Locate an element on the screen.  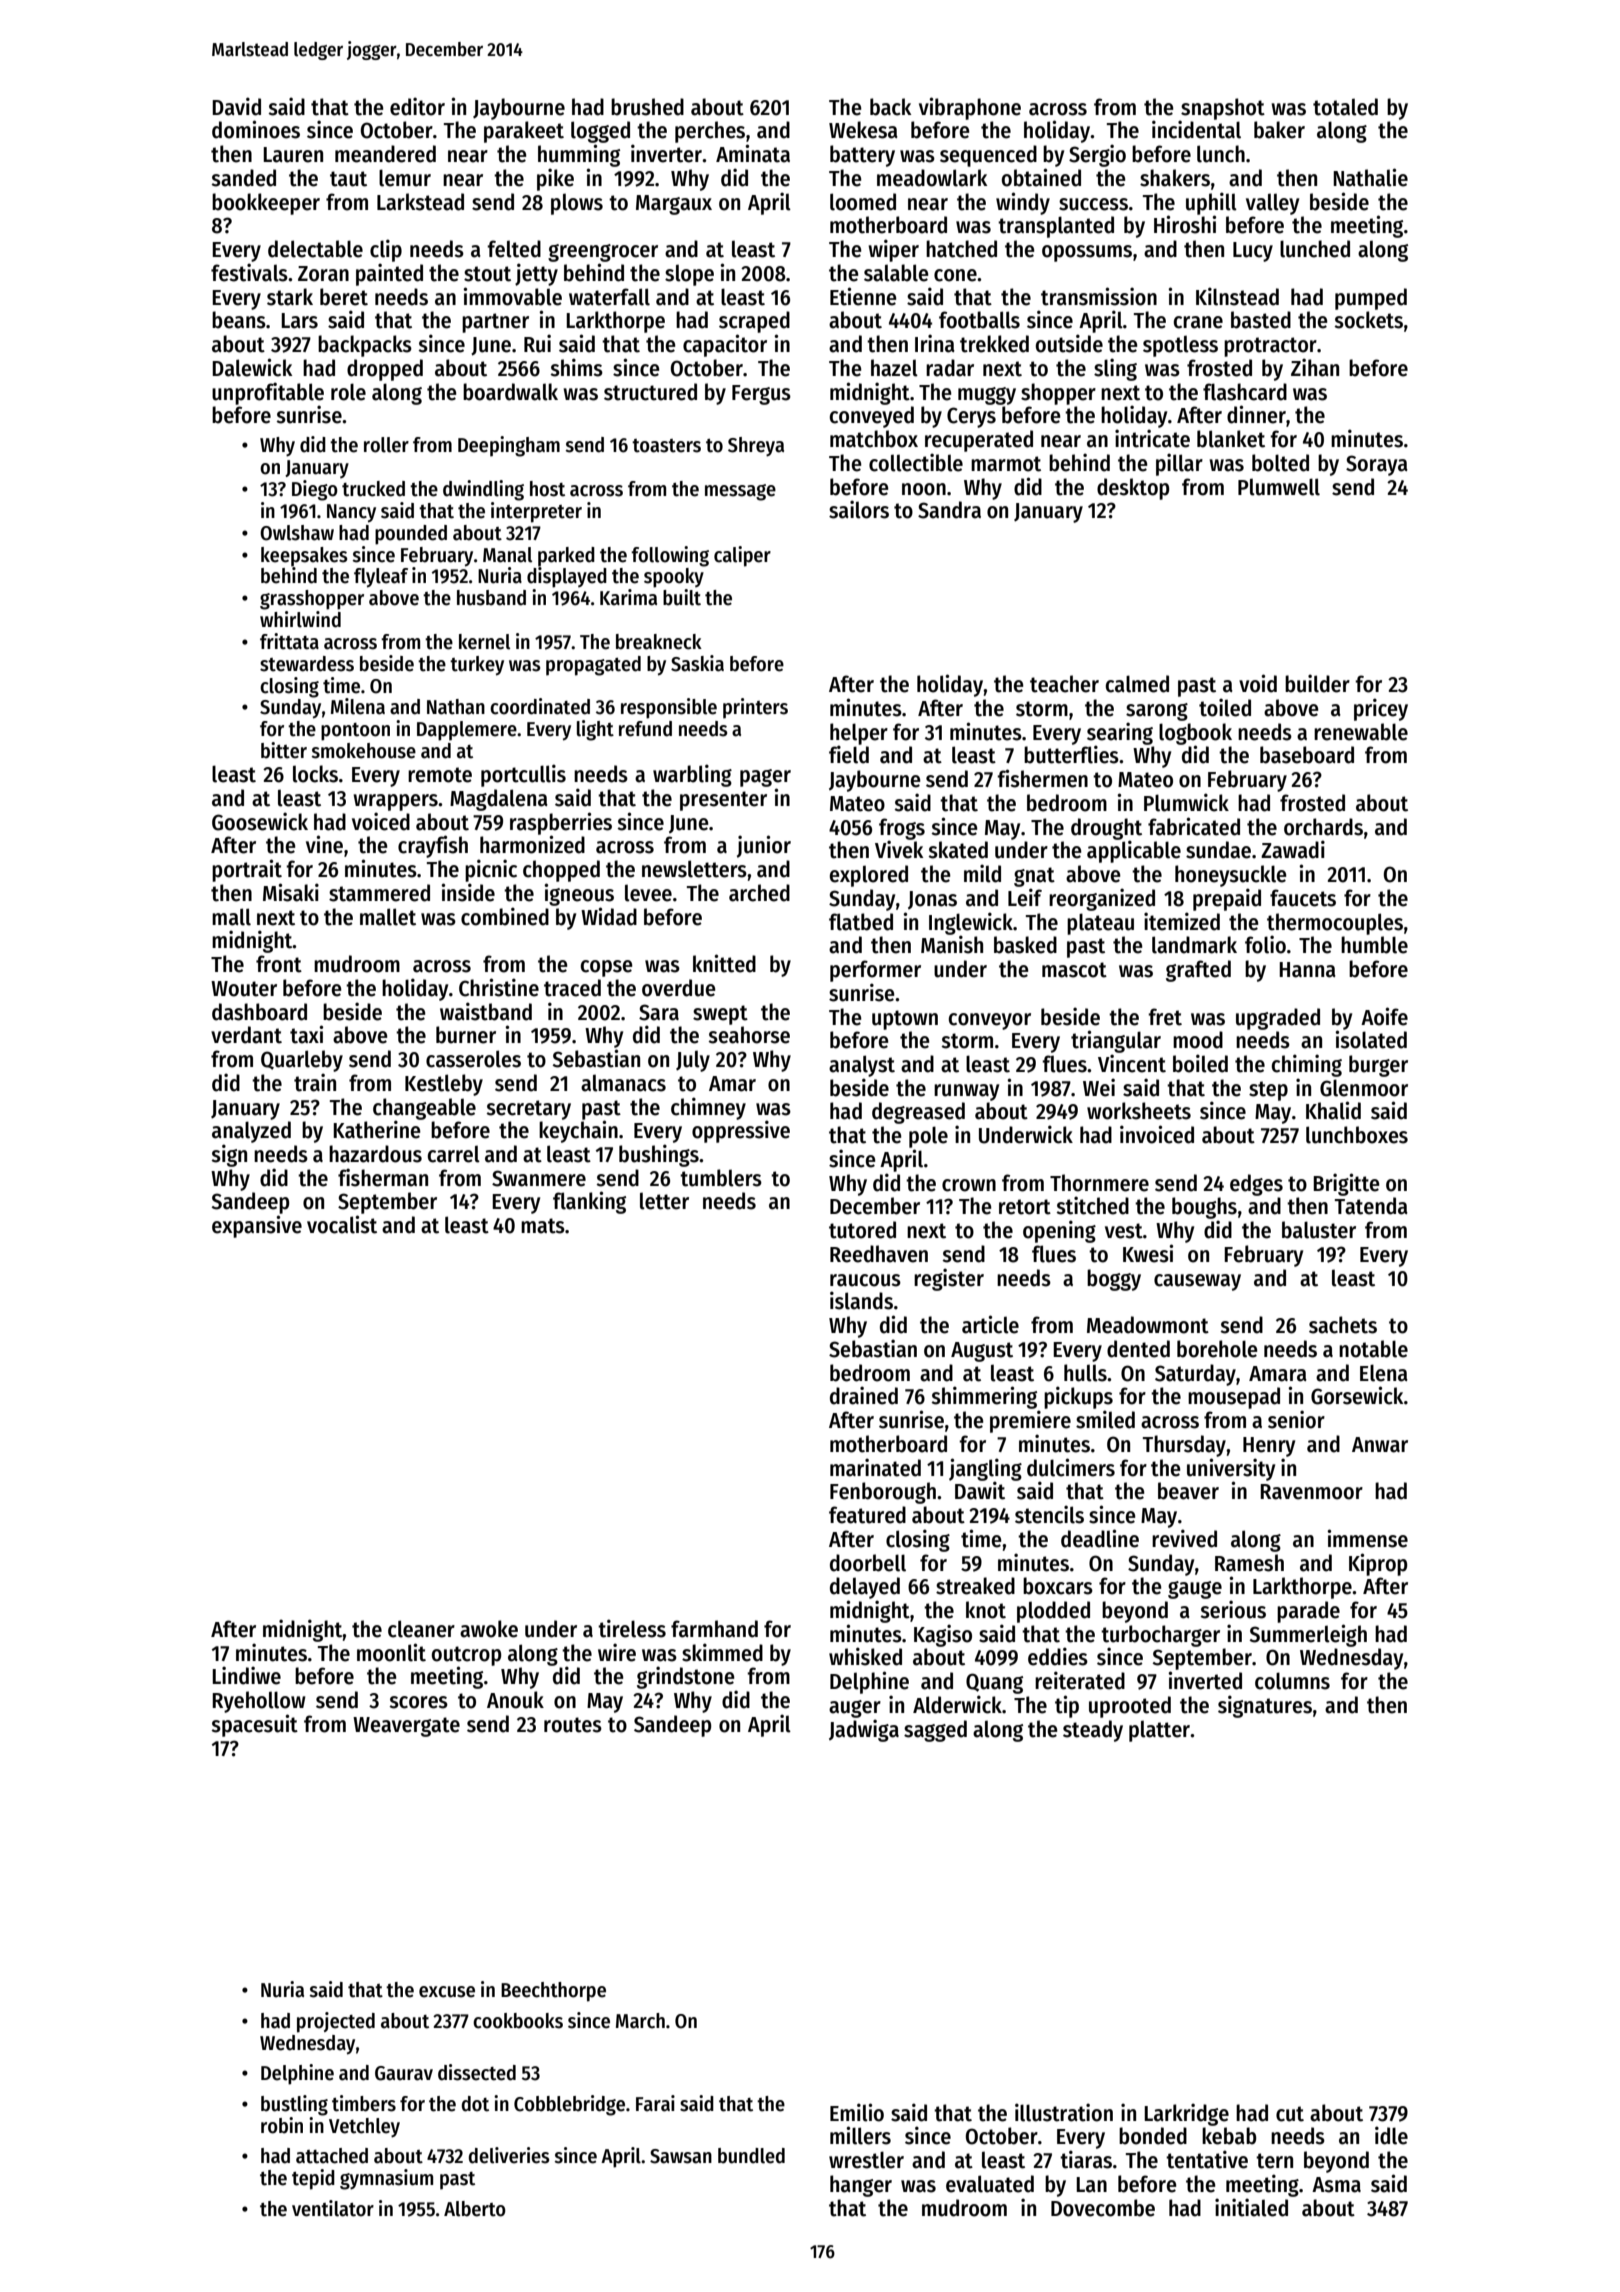
Larkridge is located at coordinates (1186, 2114).
